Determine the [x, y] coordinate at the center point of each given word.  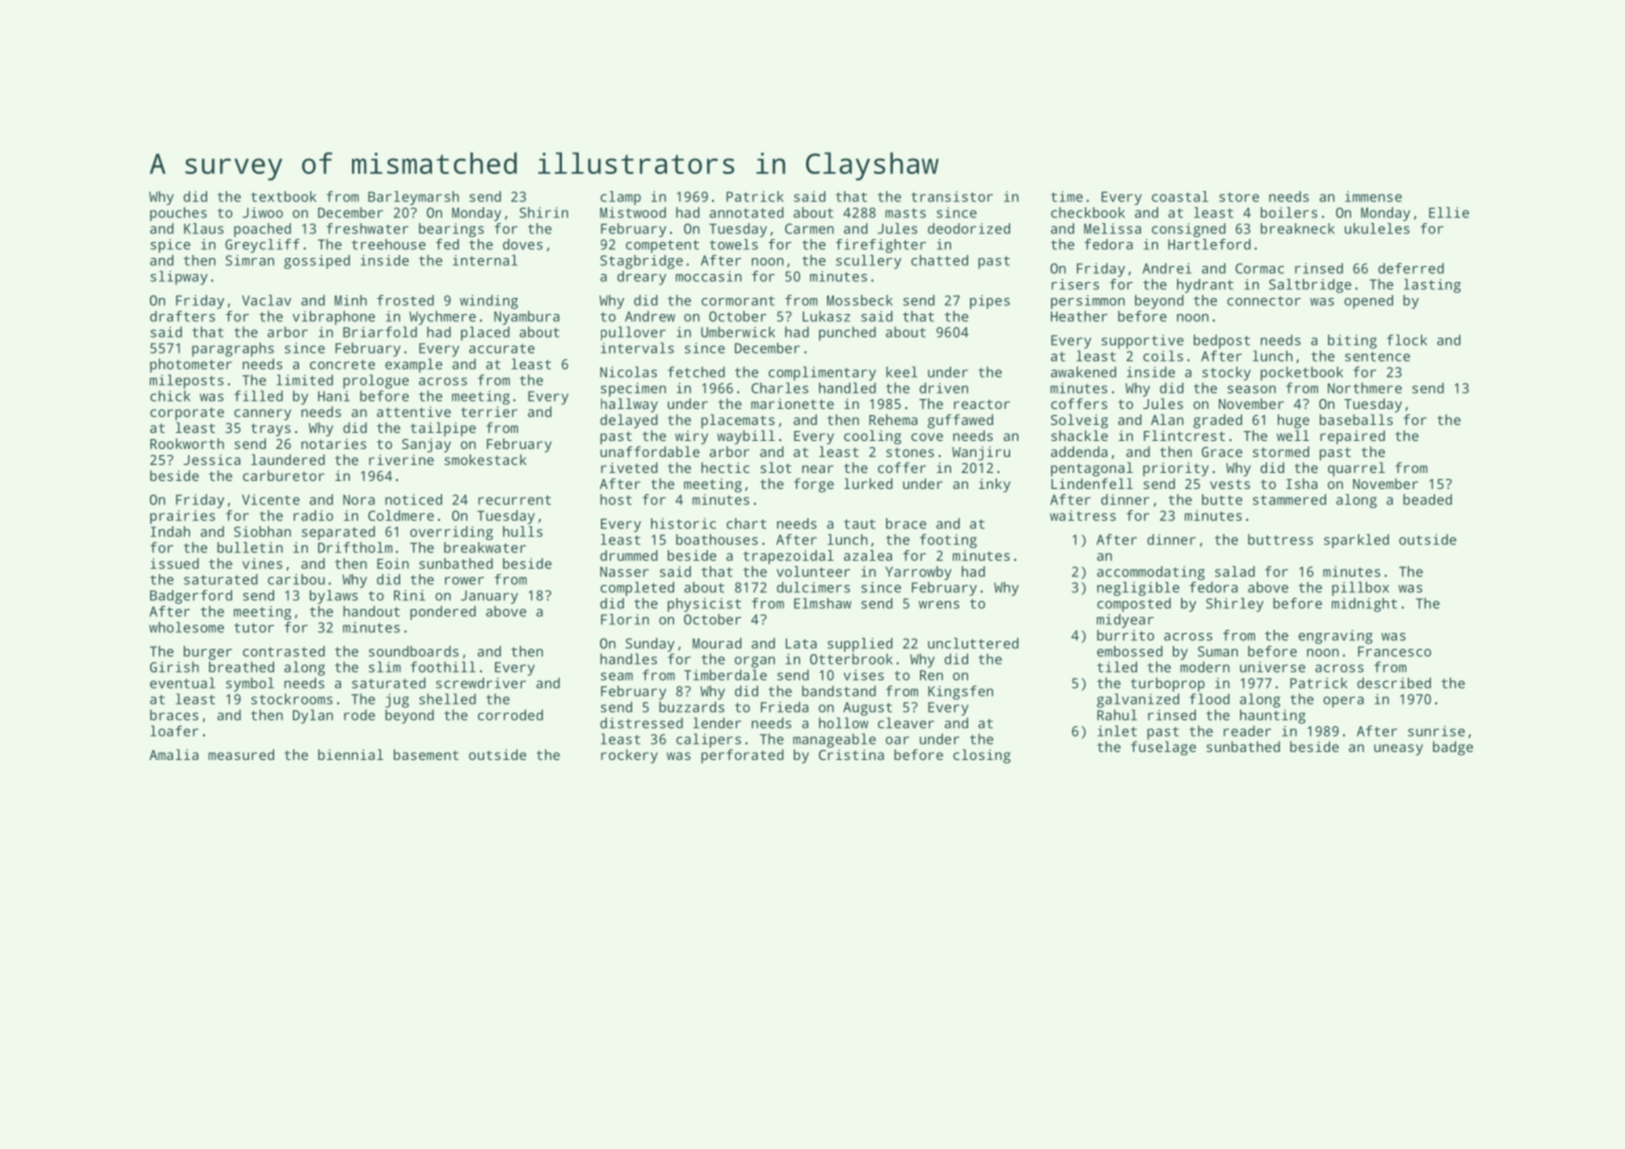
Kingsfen [960, 692]
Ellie [1449, 212]
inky [994, 485]
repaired [1352, 437]
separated [338, 533]
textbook [284, 196]
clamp [620, 198]
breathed [241, 667]
